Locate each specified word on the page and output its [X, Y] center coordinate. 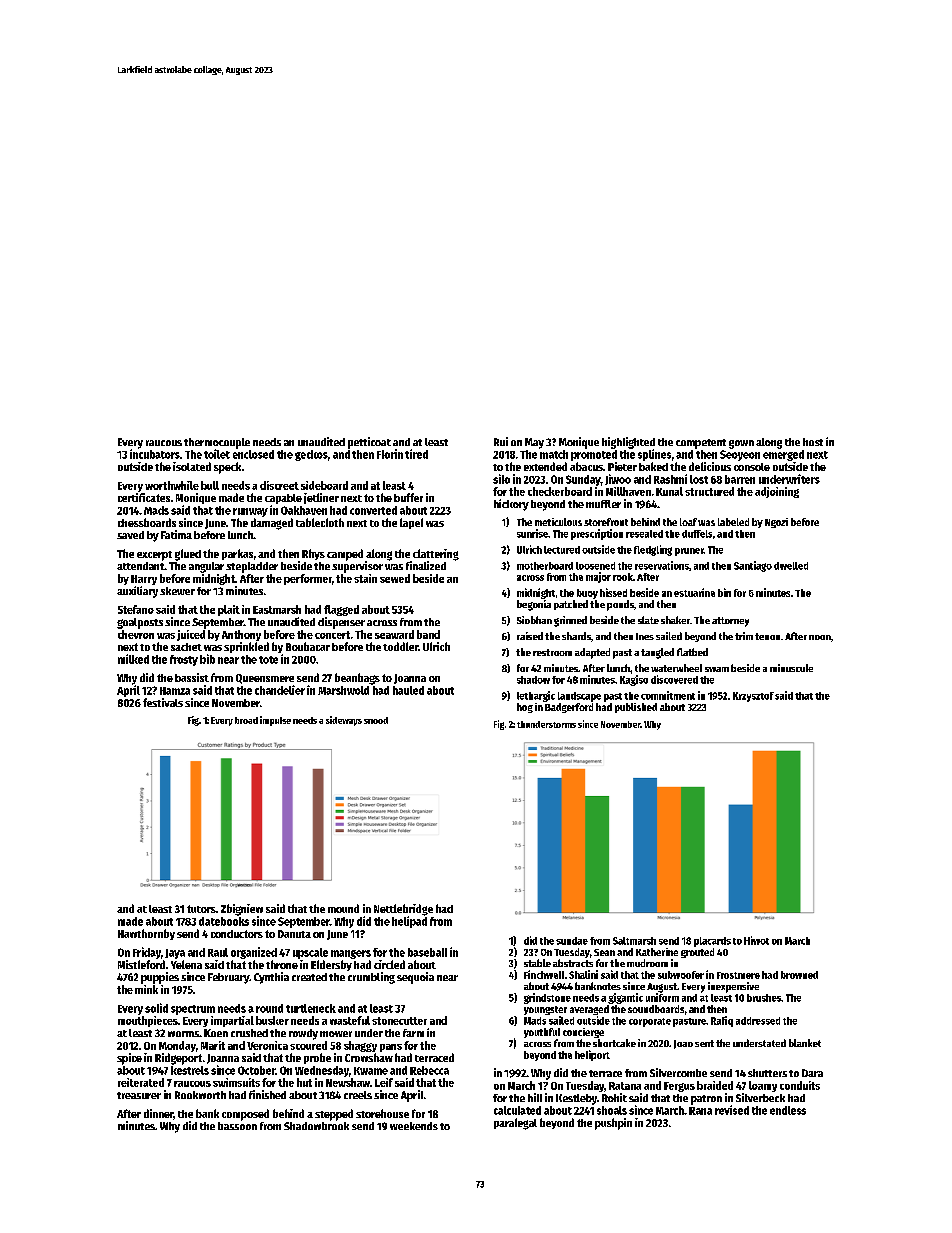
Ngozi [776, 523]
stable [537, 963]
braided [715, 1085]
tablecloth [320, 522]
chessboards [147, 522]
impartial [232, 1021]
